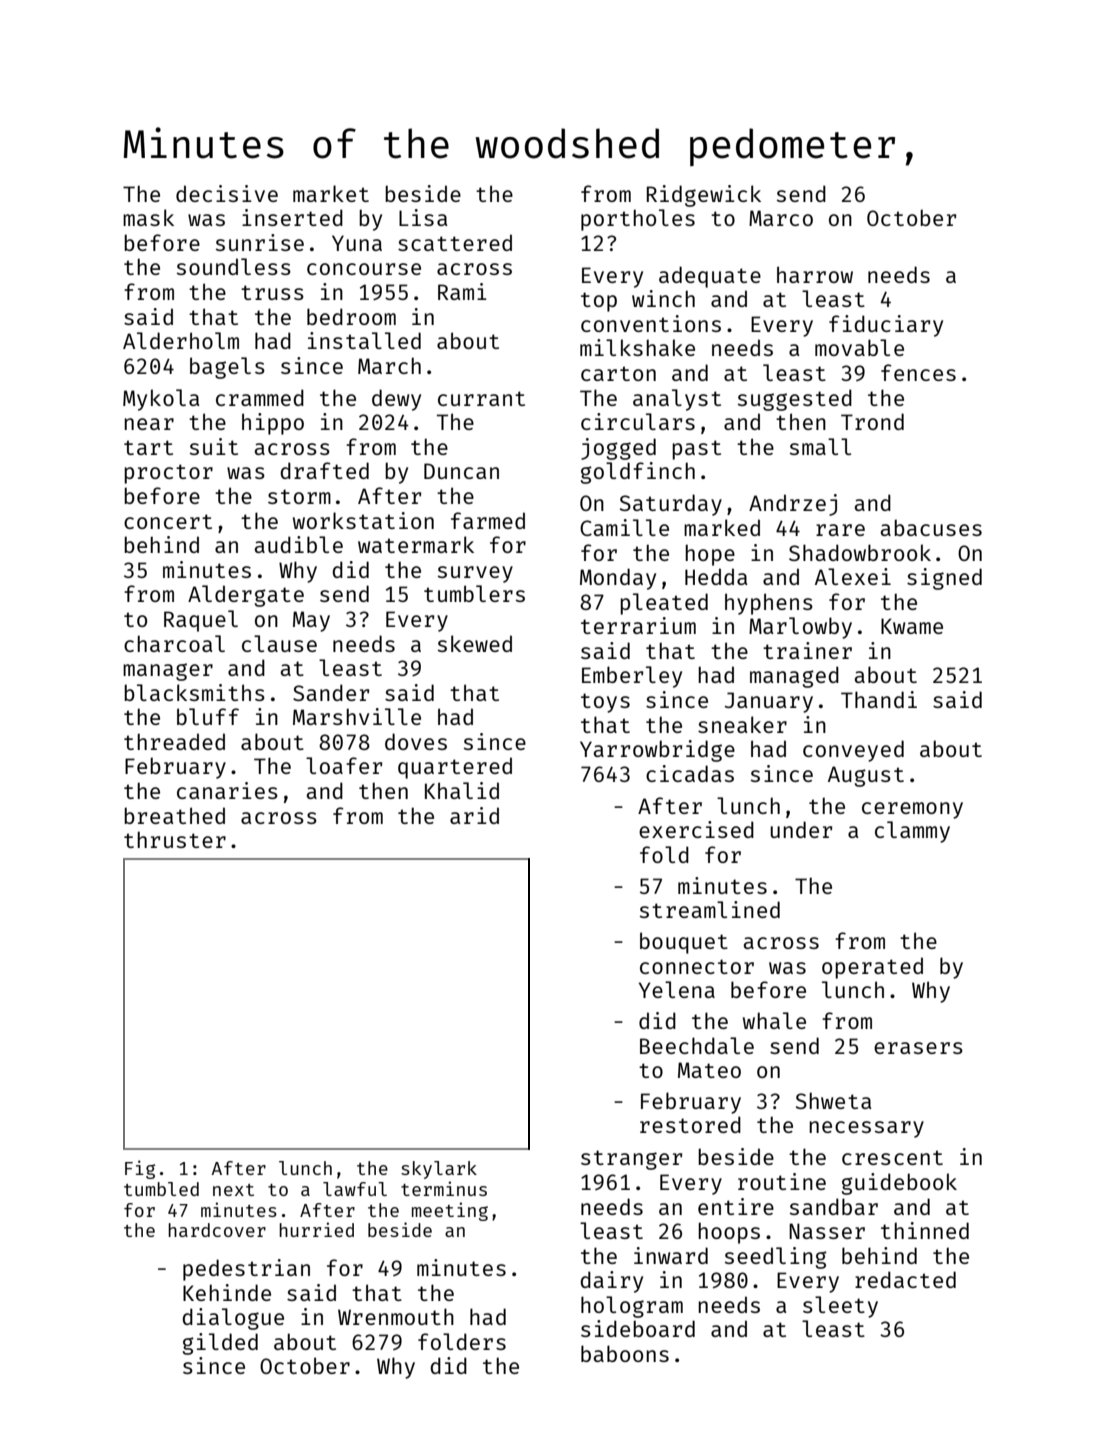 This screenshot has height=1436, width=1109. What do you see at coordinates (912, 626) in the screenshot?
I see `Kwame` at bounding box center [912, 626].
